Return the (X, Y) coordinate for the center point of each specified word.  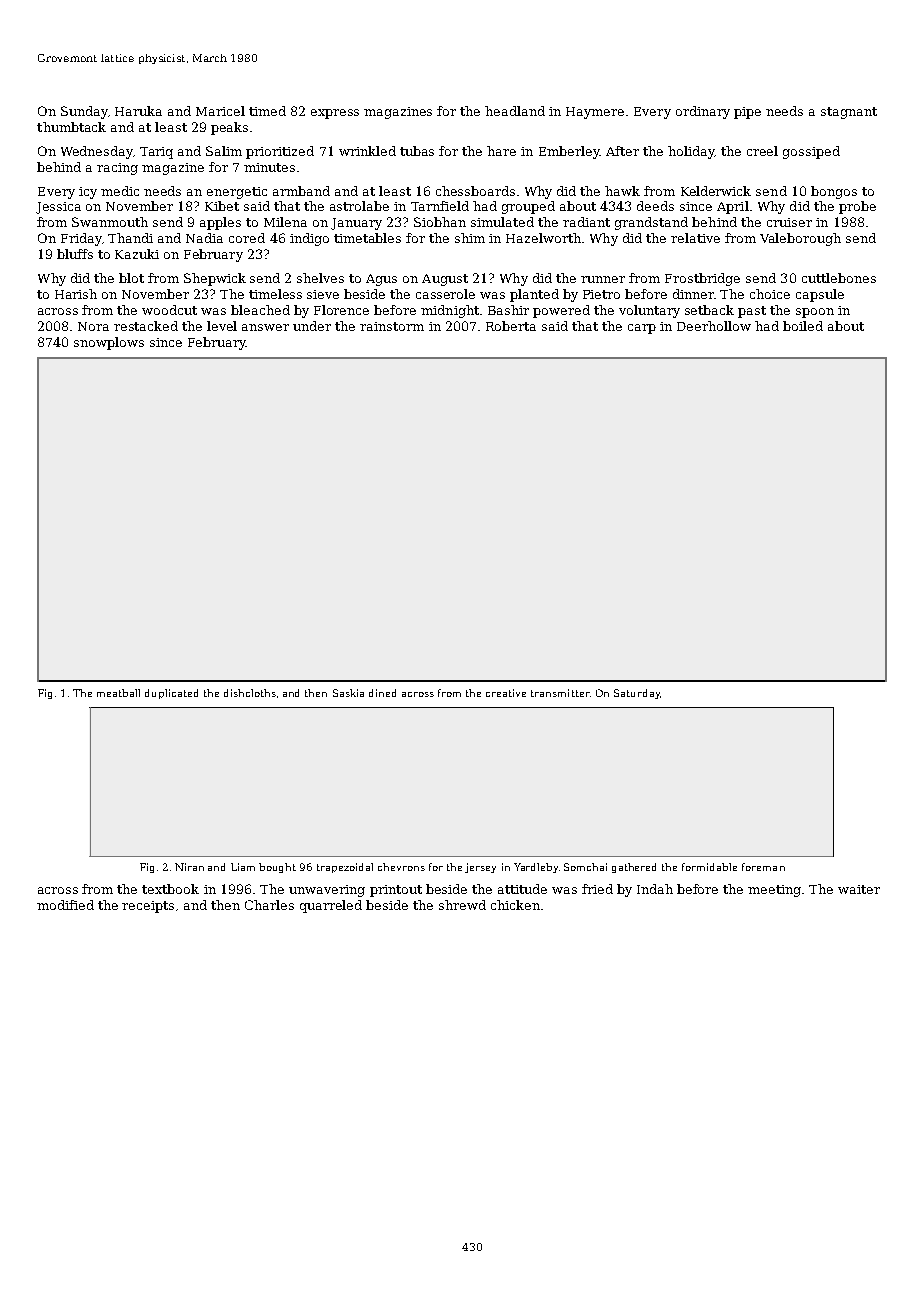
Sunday (84, 112)
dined (382, 693)
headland (515, 111)
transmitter (560, 693)
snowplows (109, 343)
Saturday (637, 694)
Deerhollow (714, 326)
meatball (118, 693)
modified (65, 905)
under (312, 326)
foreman (763, 867)
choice (770, 294)
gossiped (811, 152)
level (222, 326)
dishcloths (250, 693)
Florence (341, 310)
